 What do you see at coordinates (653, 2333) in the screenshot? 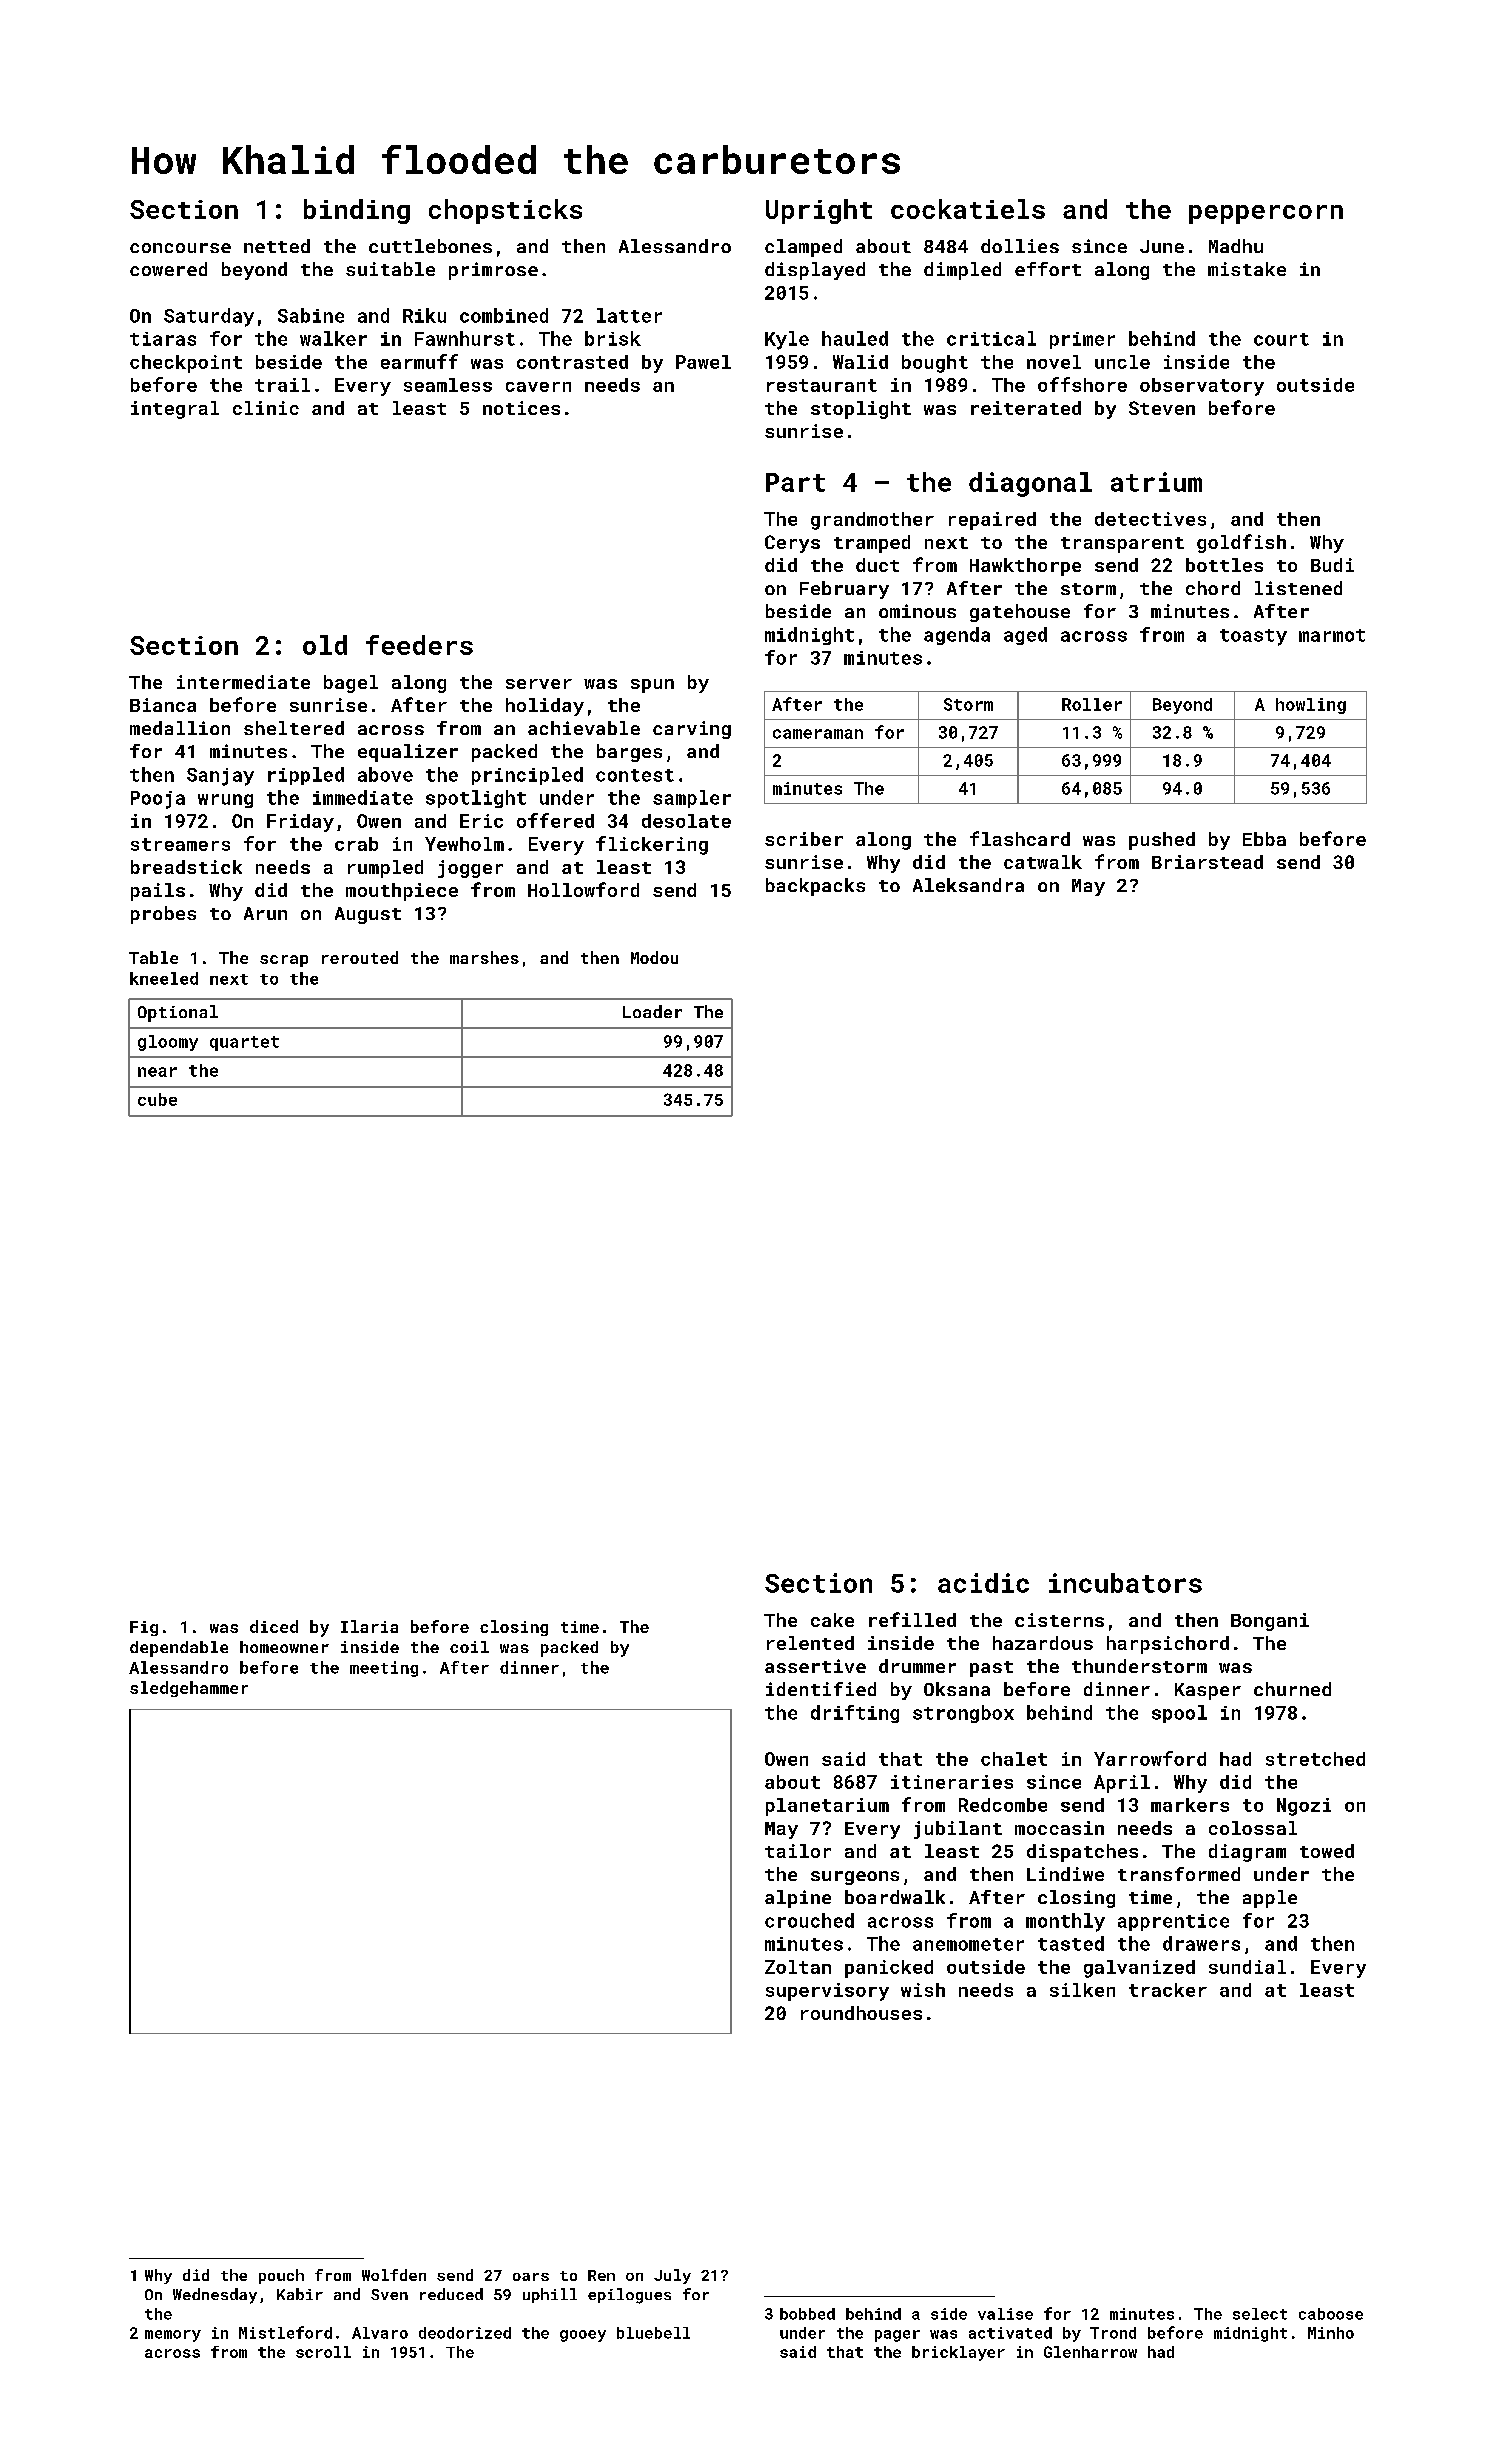
I see `bluebell` at bounding box center [653, 2333].
